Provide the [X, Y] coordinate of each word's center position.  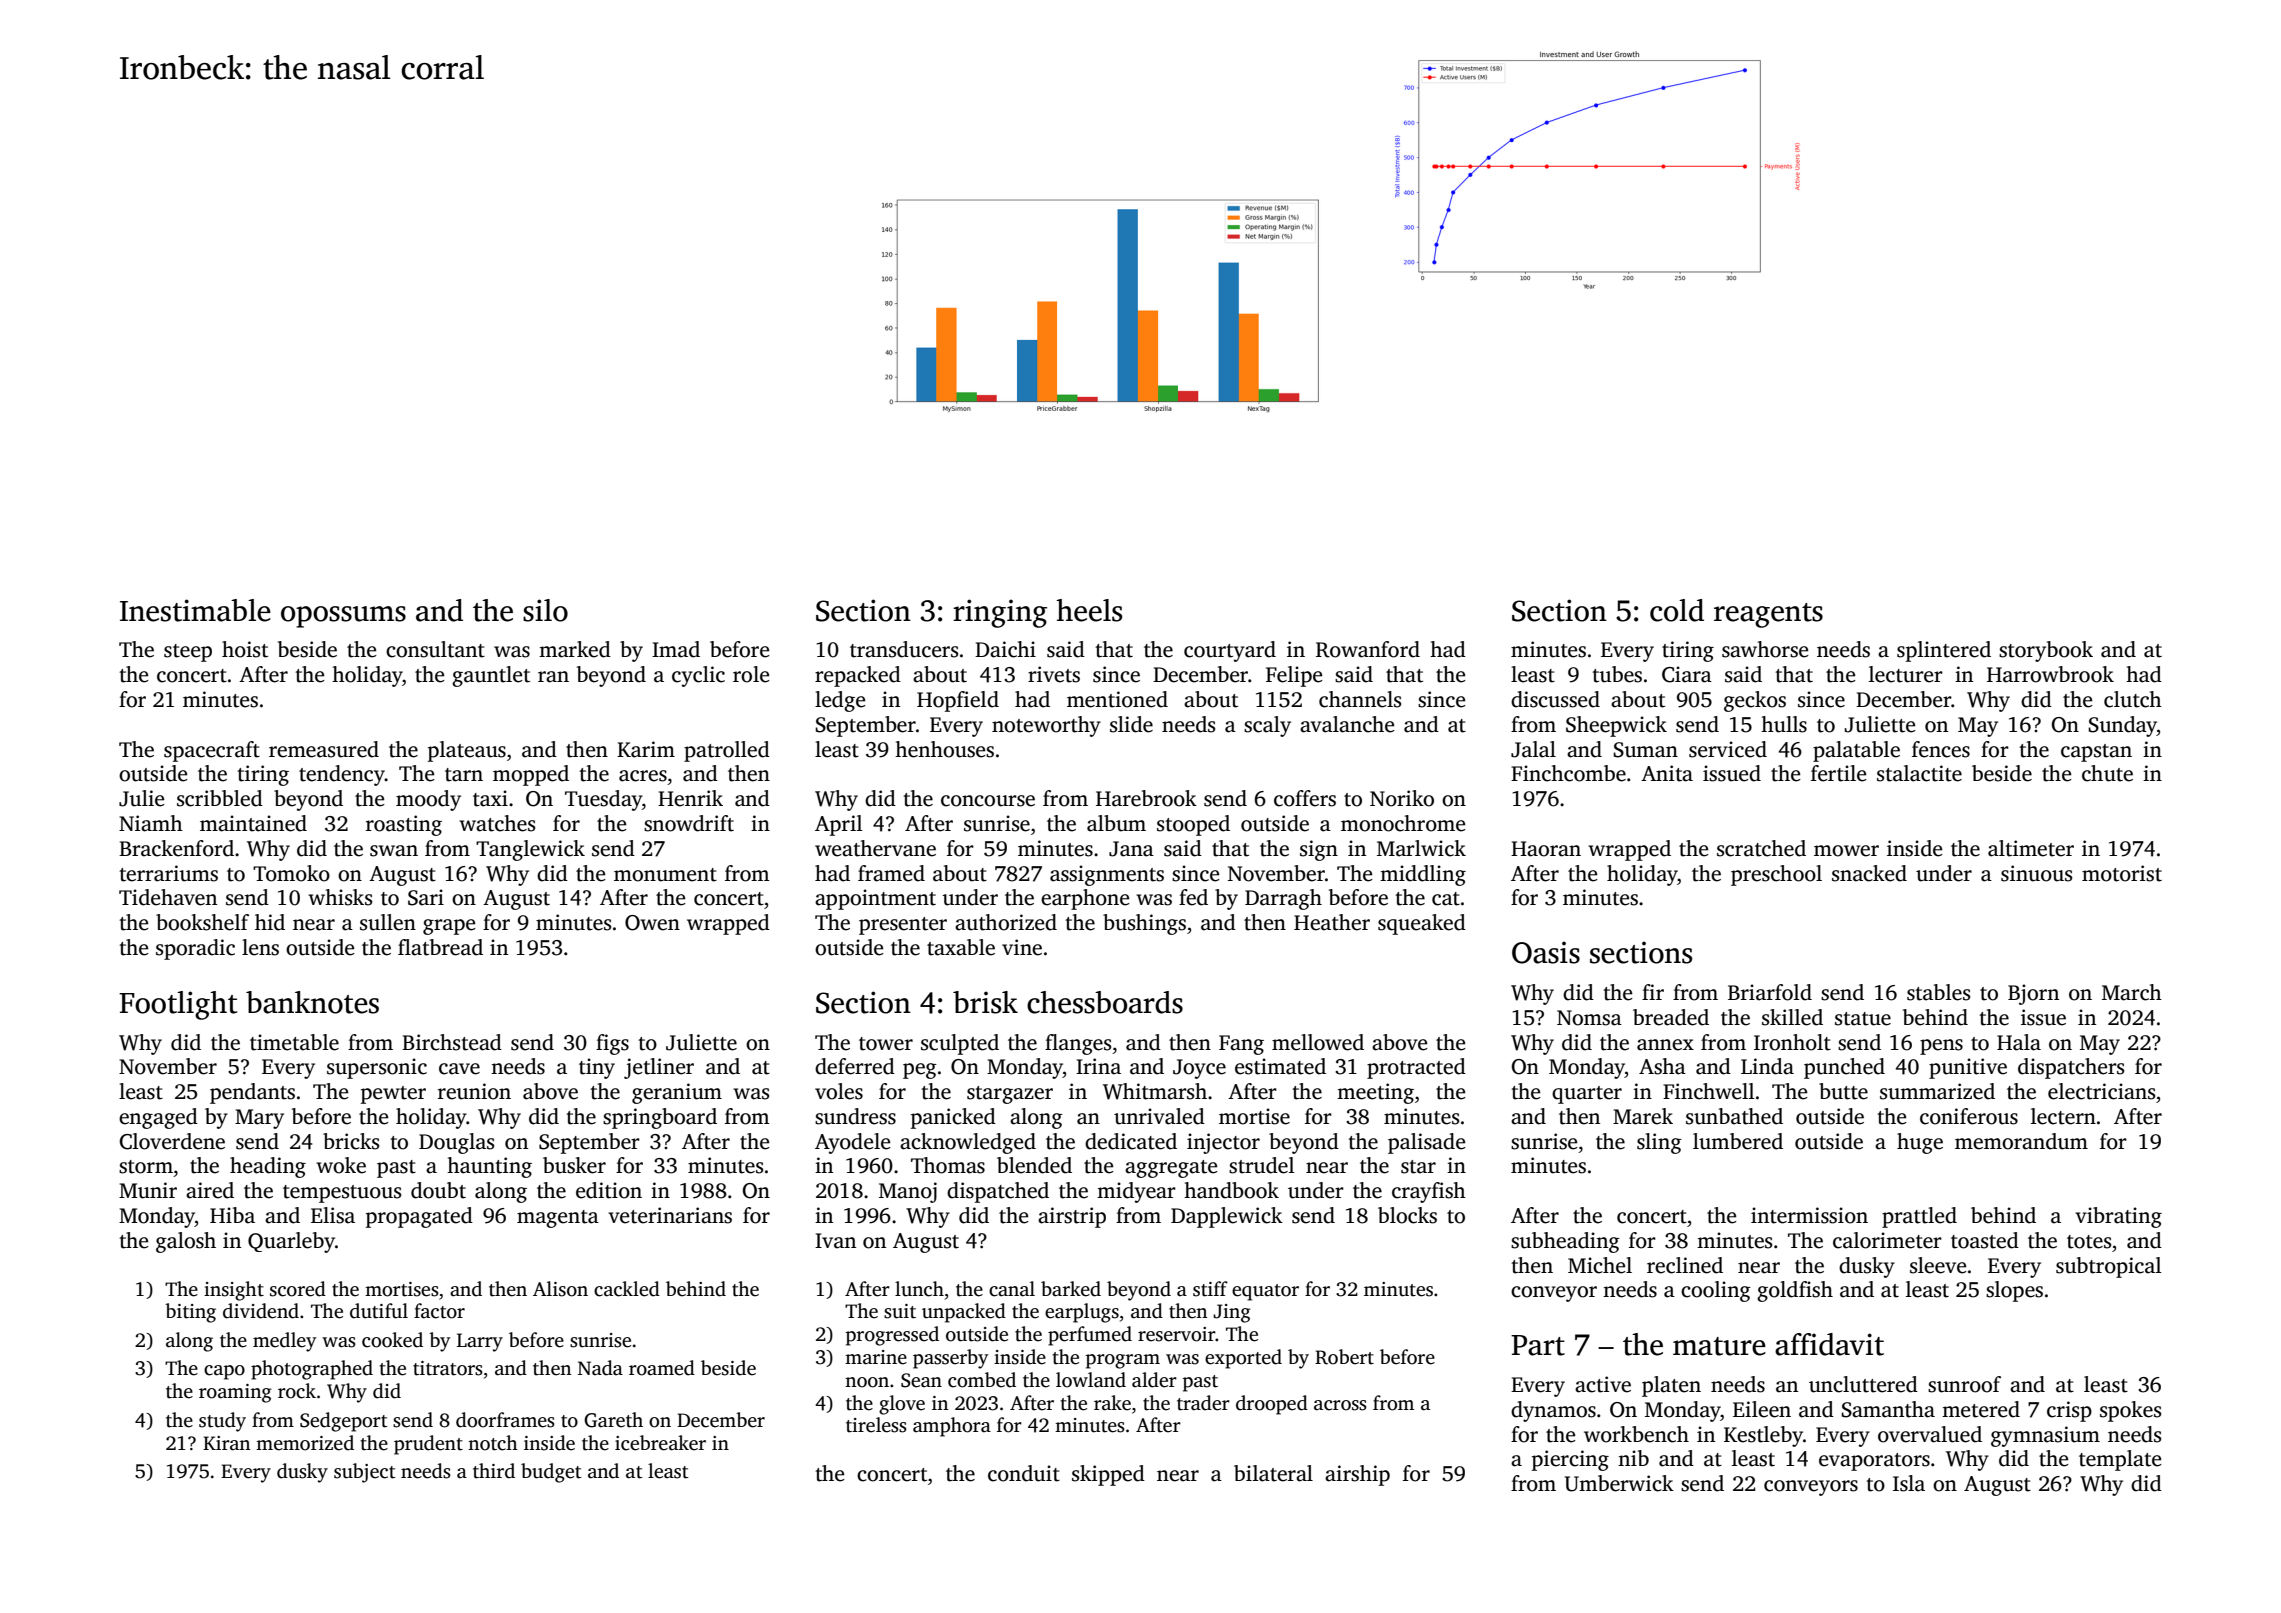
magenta [558, 1219]
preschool [1776, 875]
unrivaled [1159, 1116]
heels [1089, 610]
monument [665, 875]
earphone [1085, 899]
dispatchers [2071, 1068]
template [2120, 1460]
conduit [1024, 1473]
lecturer [1906, 674]
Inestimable [195, 610]
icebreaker [660, 1443]
